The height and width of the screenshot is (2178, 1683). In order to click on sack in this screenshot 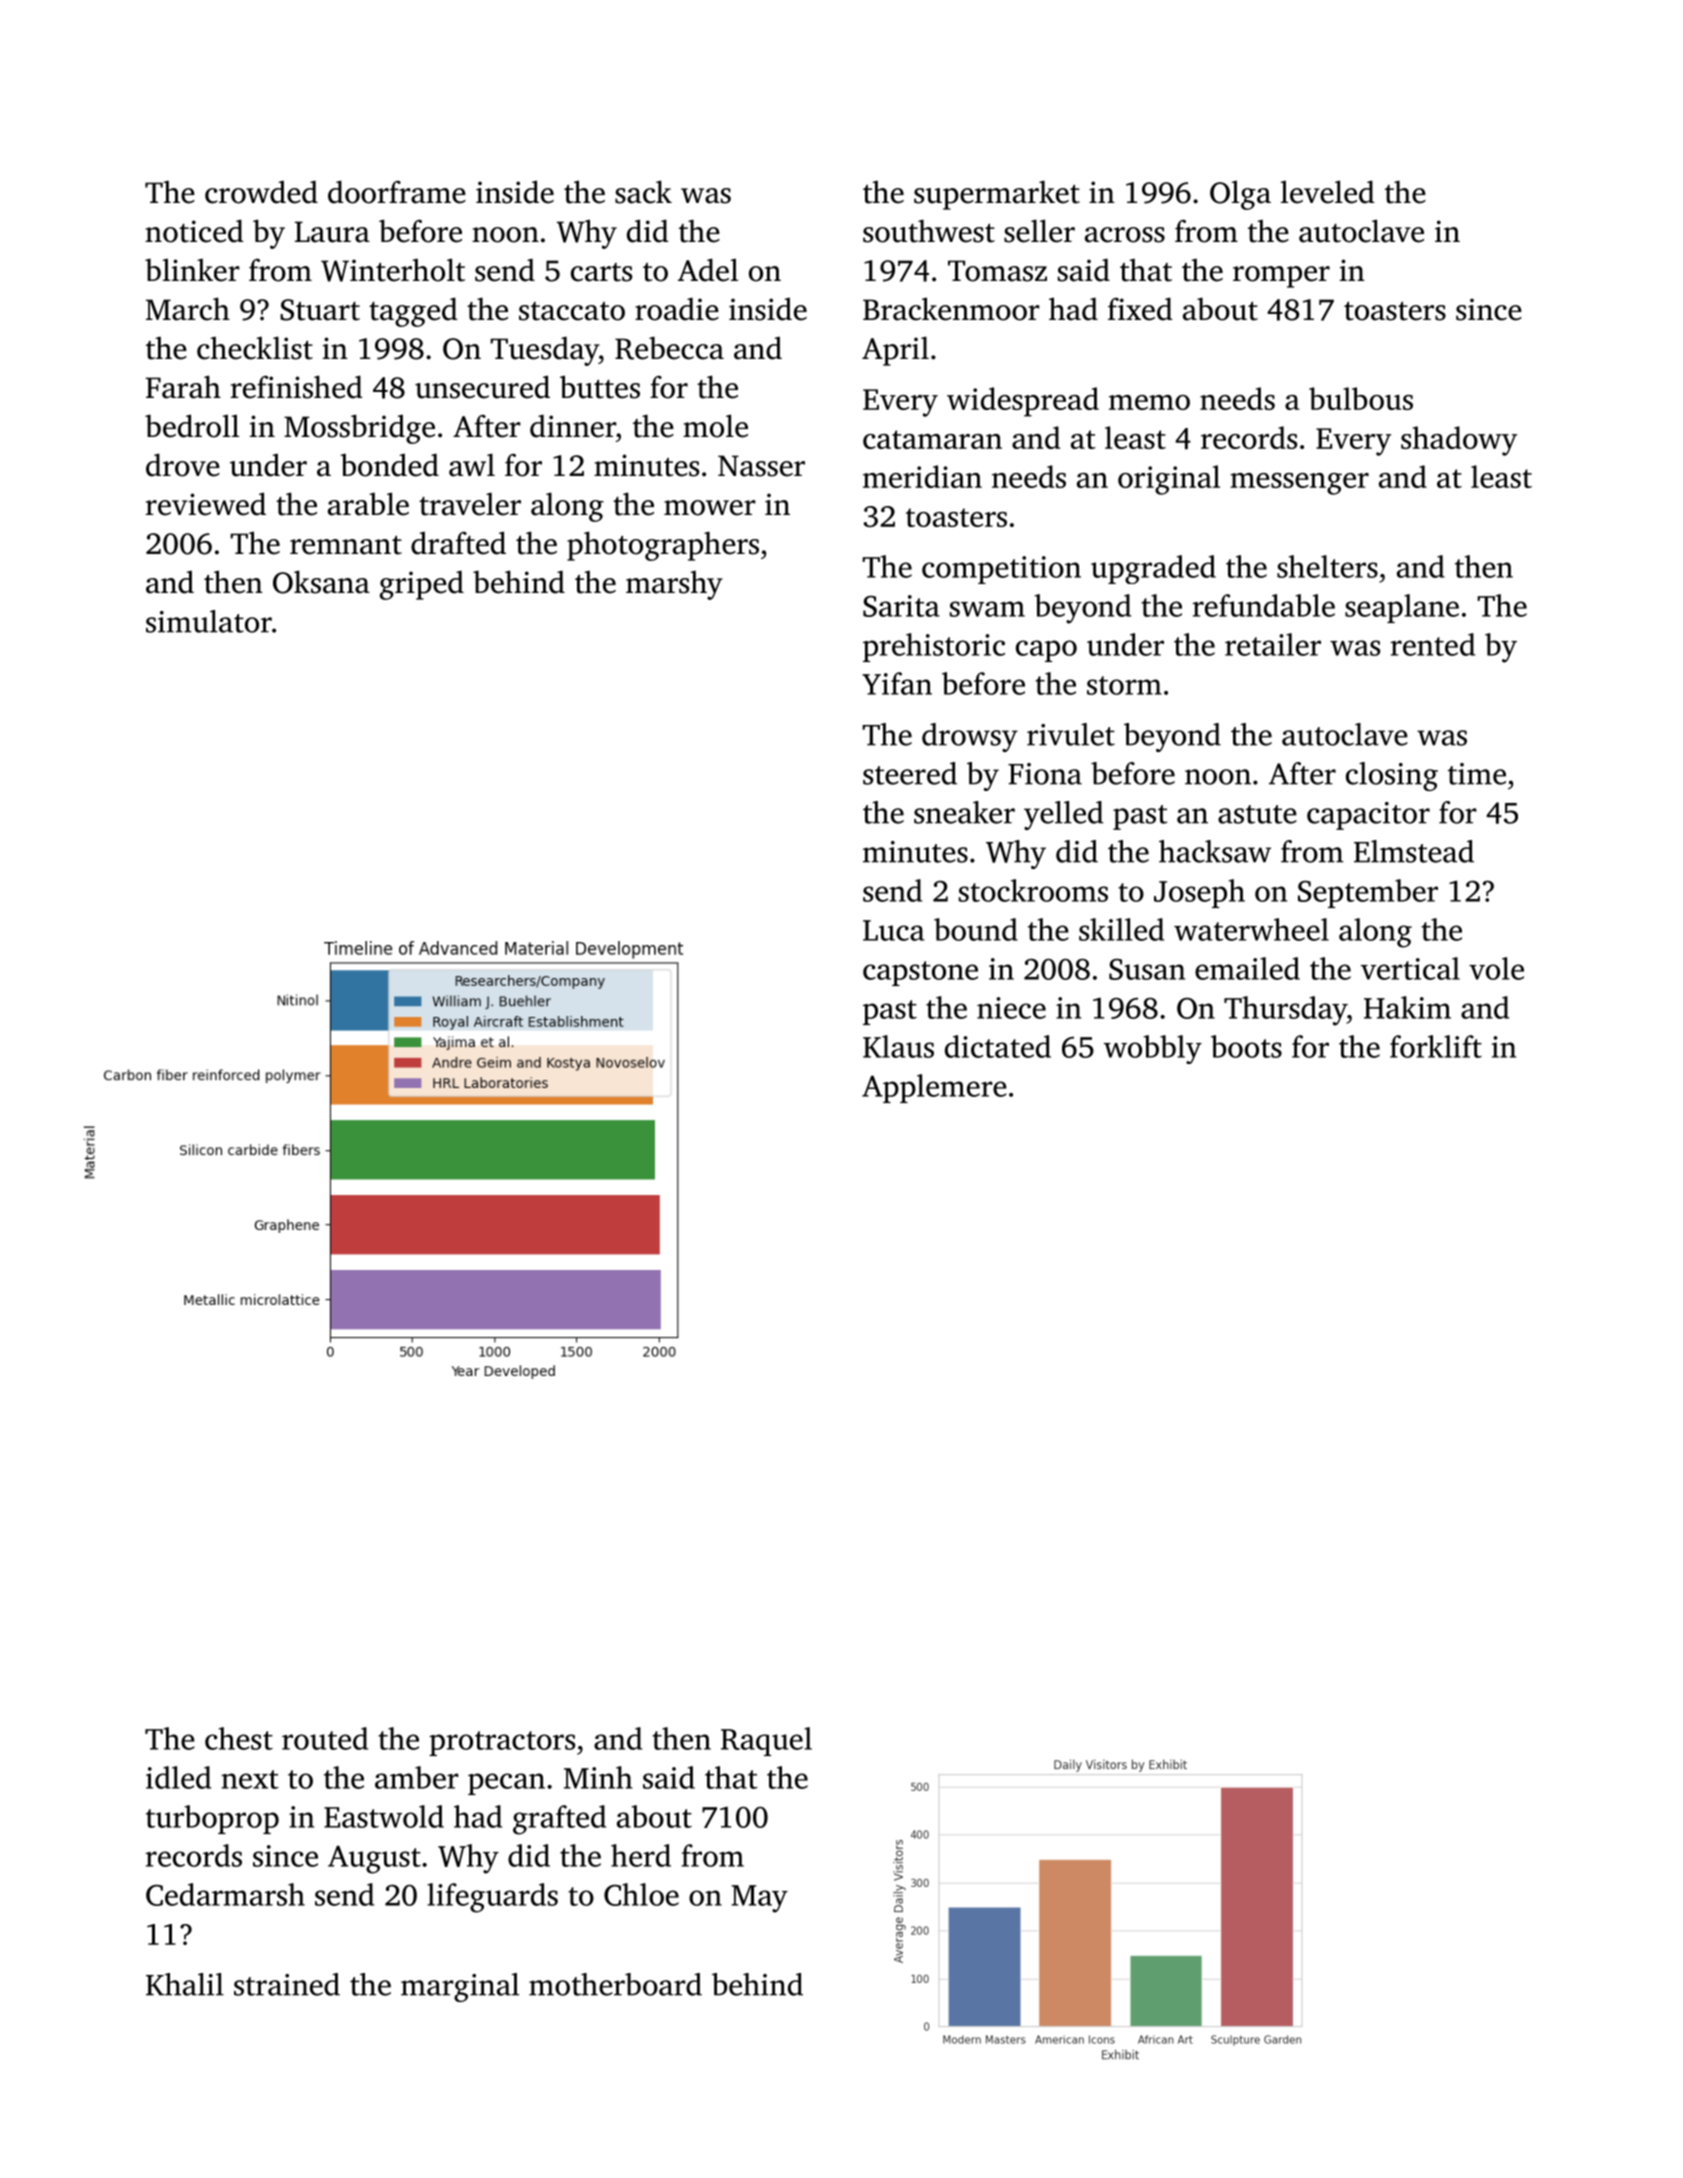, I will do `click(643, 192)`.
